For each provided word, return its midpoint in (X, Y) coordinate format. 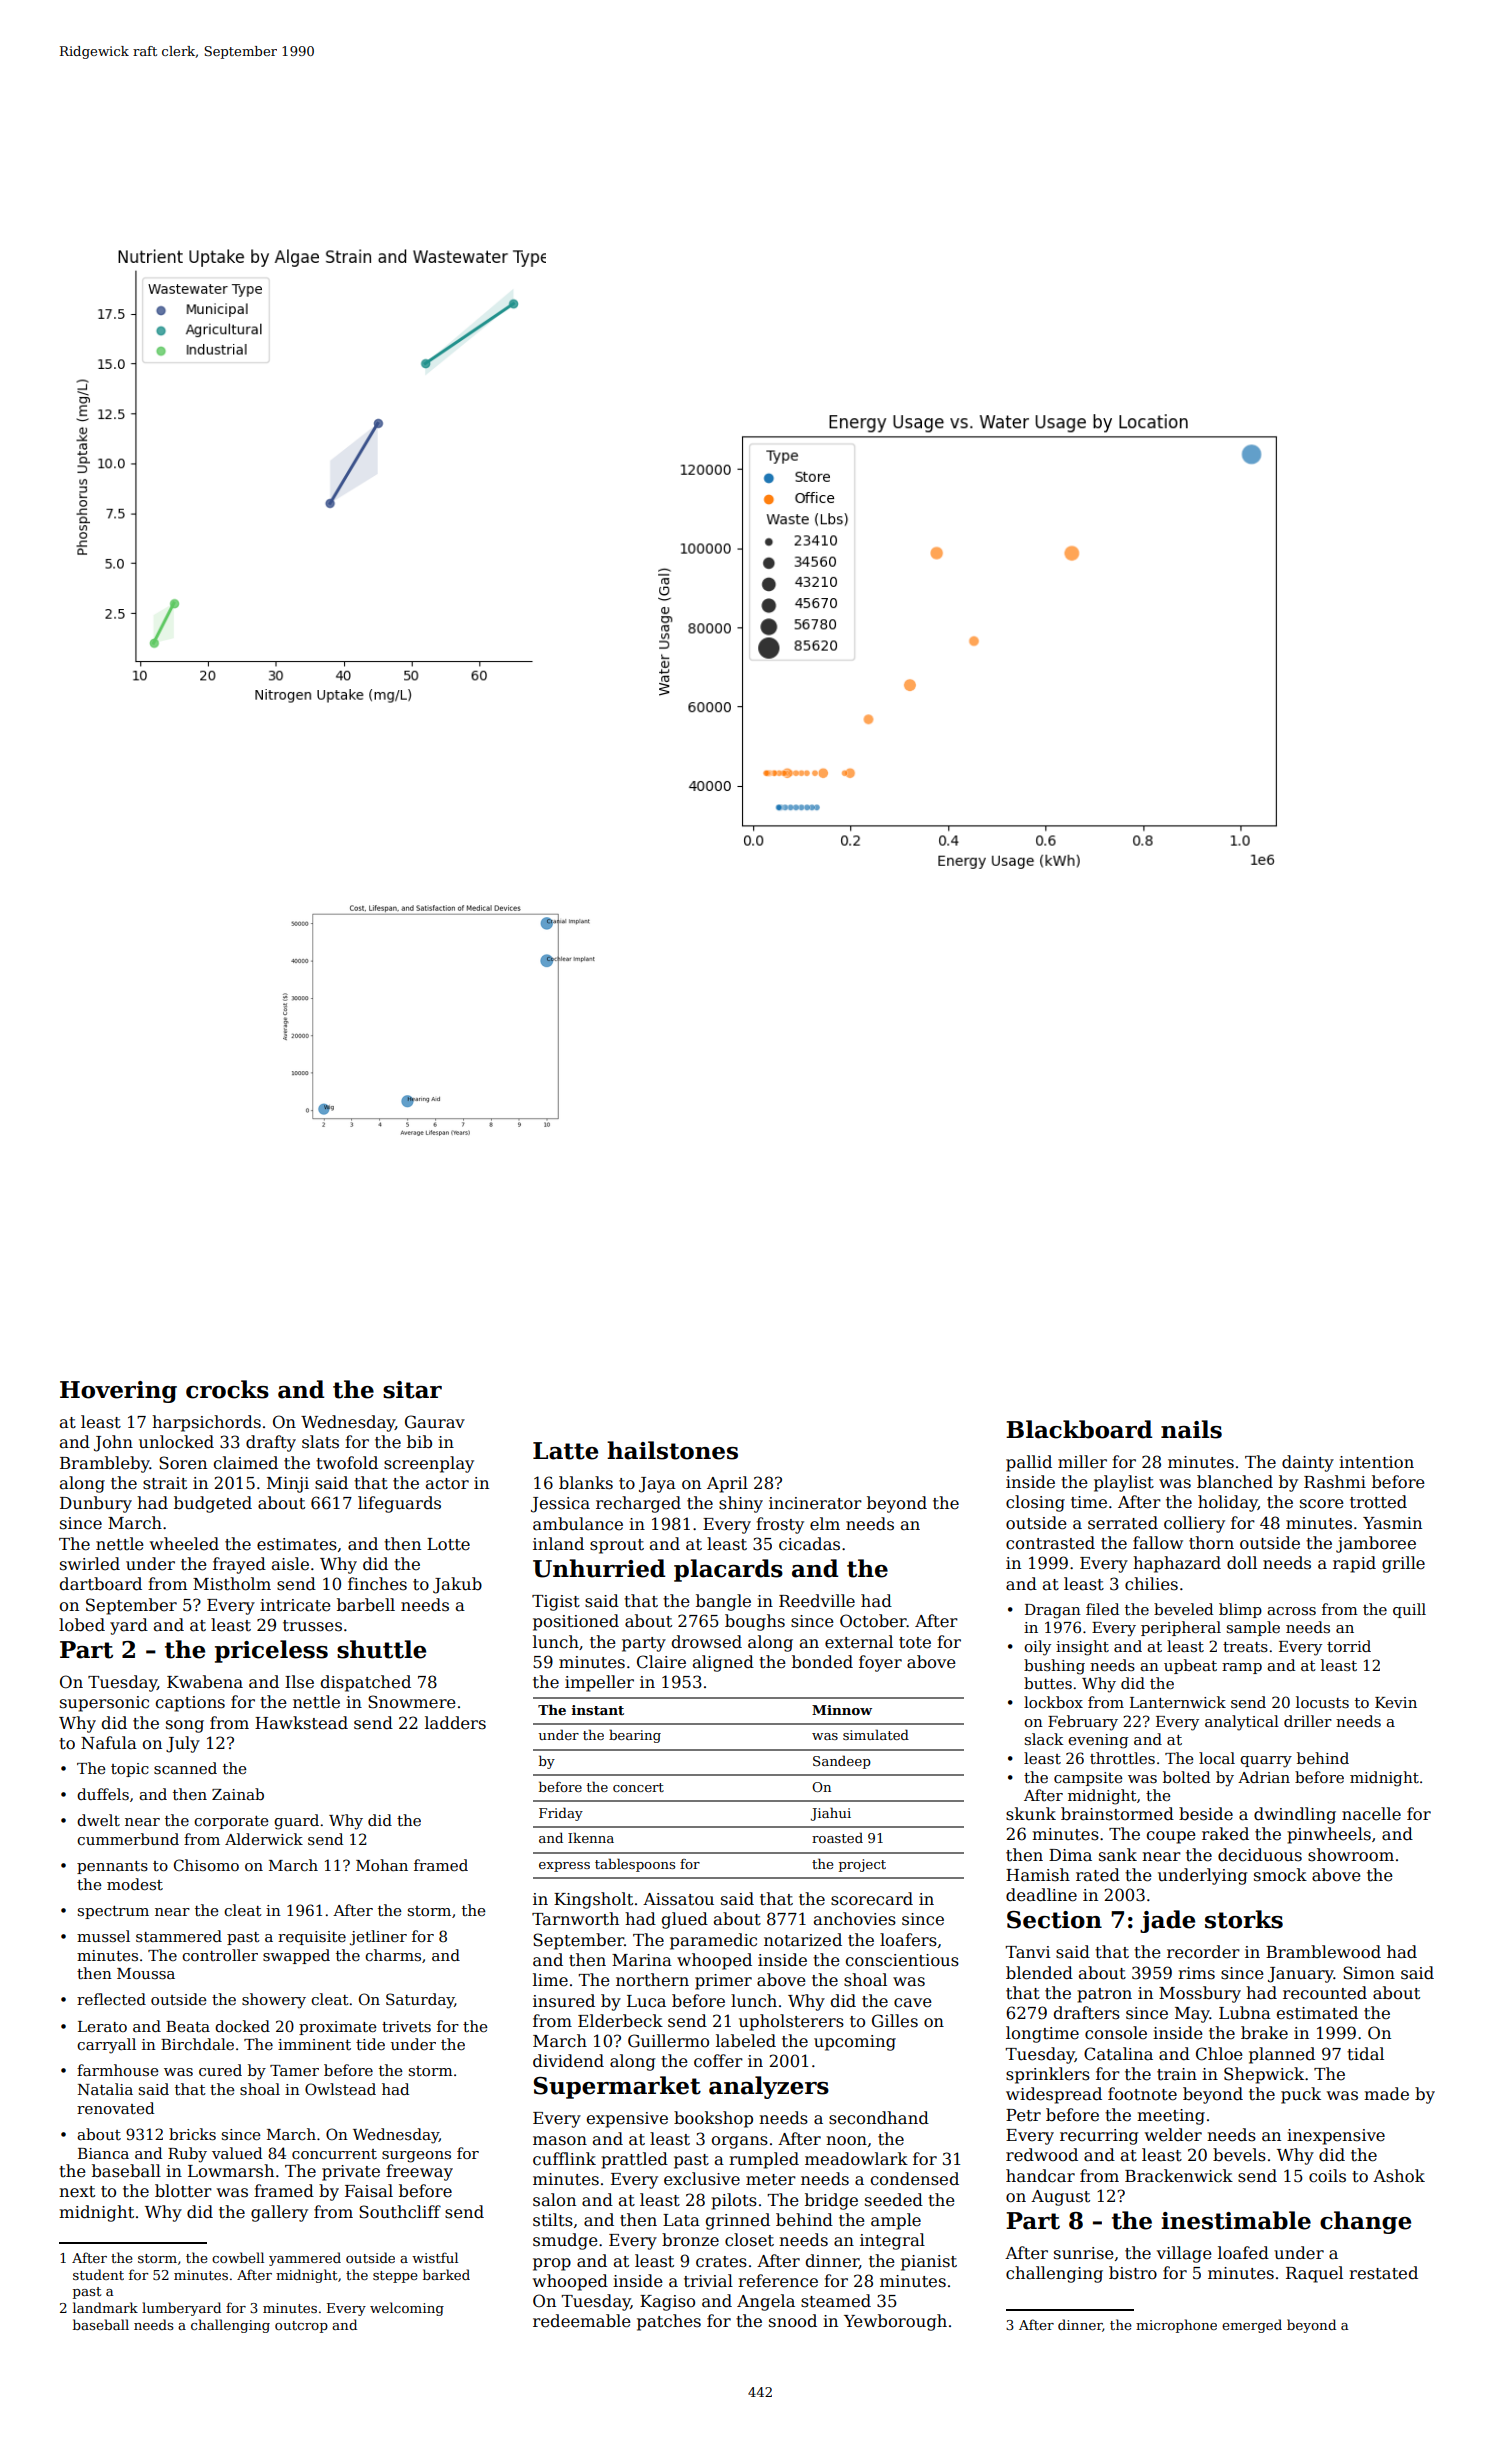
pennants (112, 1867)
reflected (111, 1999)
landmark (105, 2307)
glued (685, 1920)
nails (1191, 1429)
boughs (755, 1622)
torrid (1349, 1646)
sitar (412, 1390)
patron (1104, 1995)
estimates (297, 1544)
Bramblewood (1323, 1952)
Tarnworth (575, 1919)
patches (669, 2322)
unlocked (176, 1442)
